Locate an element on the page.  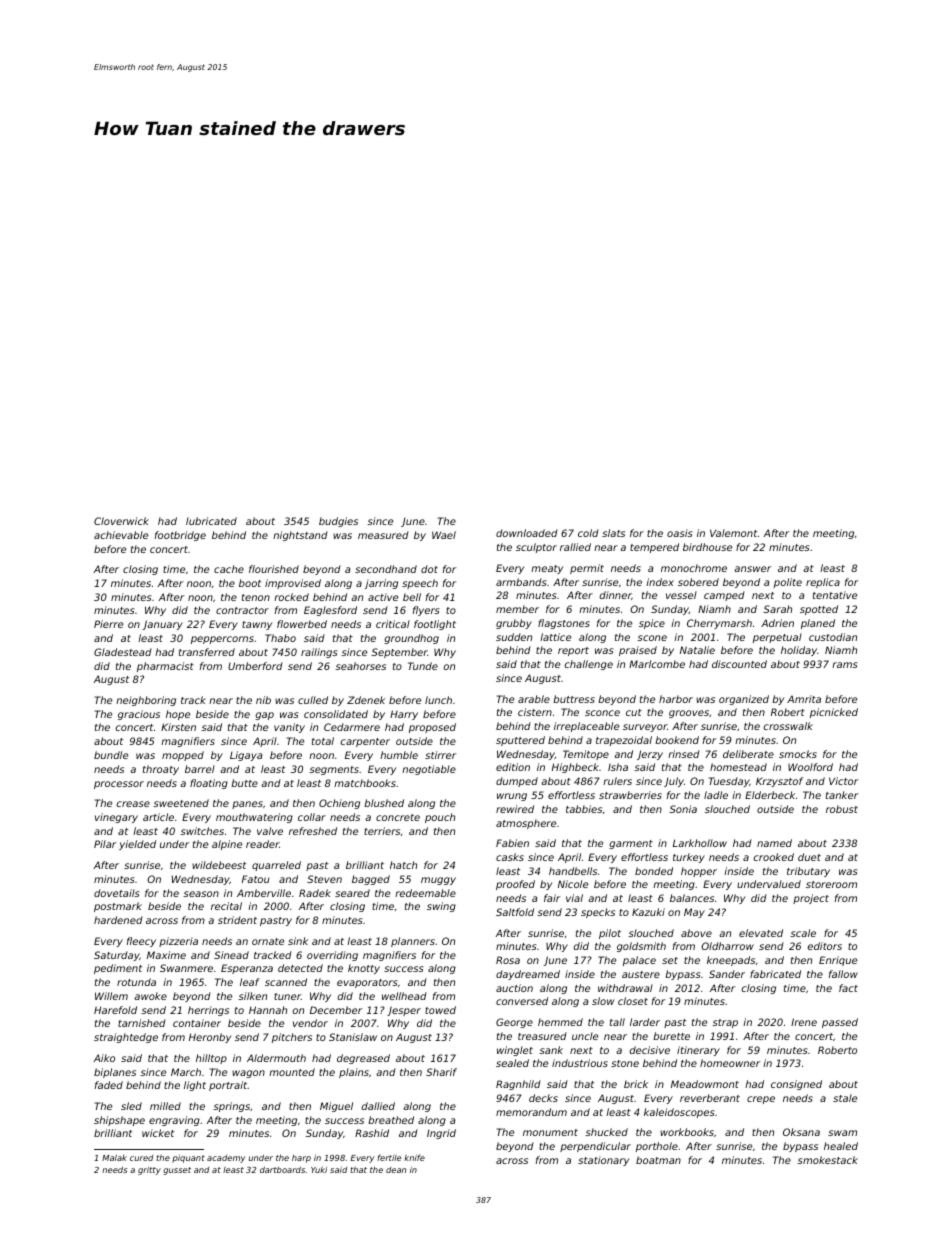
improvised is located at coordinates (293, 584).
